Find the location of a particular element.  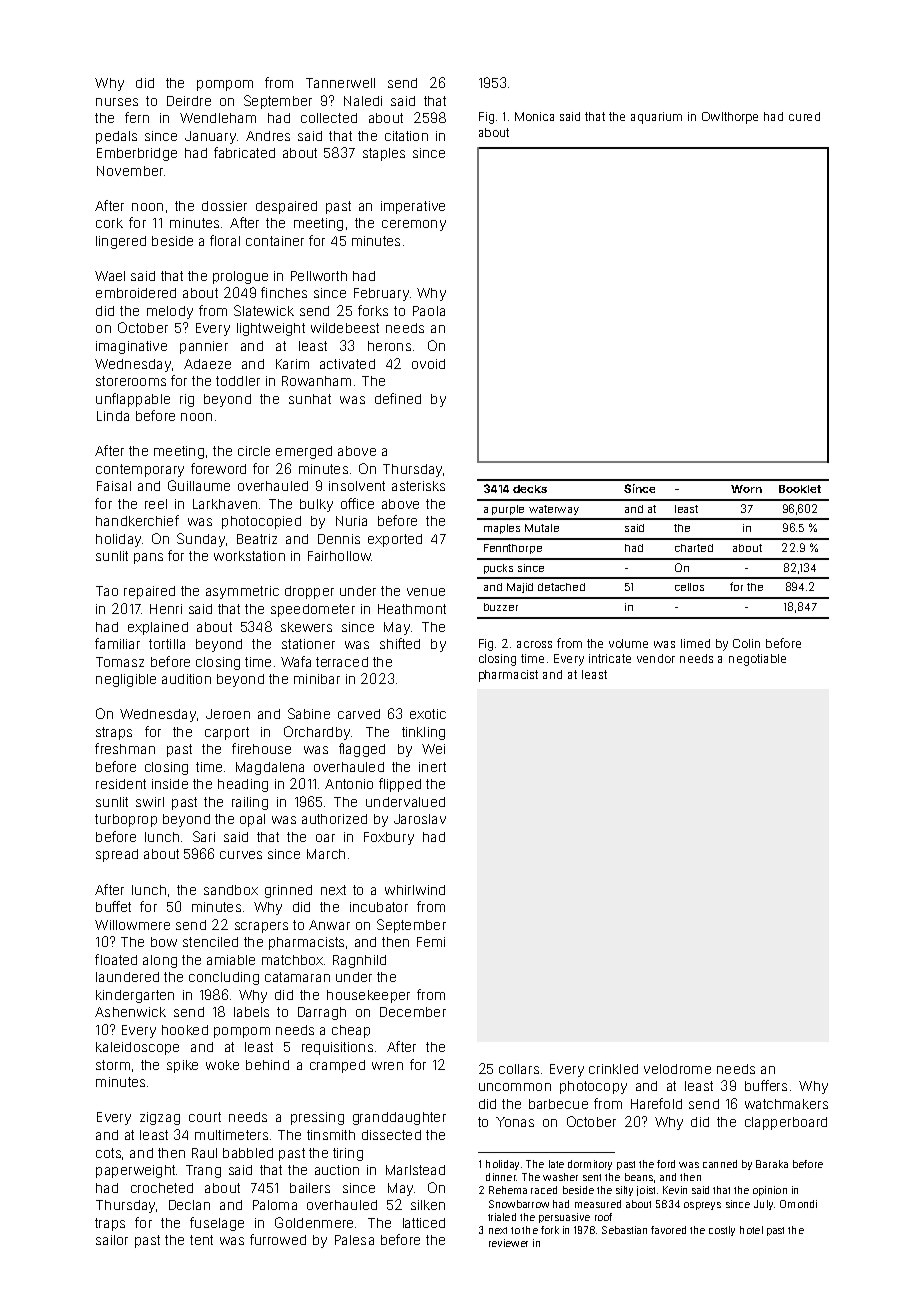

aquarium is located at coordinates (656, 118).
